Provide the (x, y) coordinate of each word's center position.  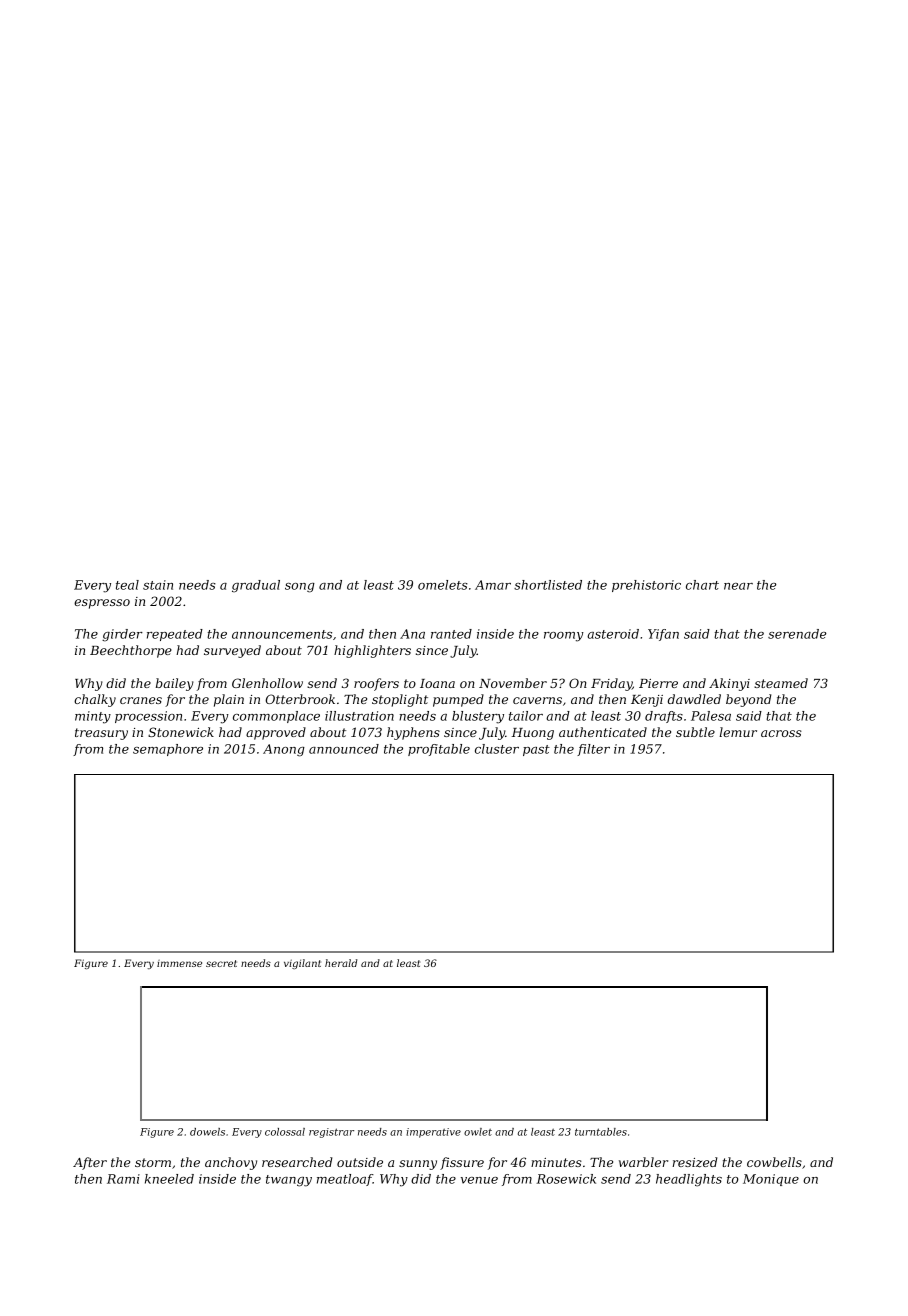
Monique (771, 1180)
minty (93, 717)
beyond (748, 700)
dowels (207, 1132)
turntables (601, 1132)
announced (344, 749)
